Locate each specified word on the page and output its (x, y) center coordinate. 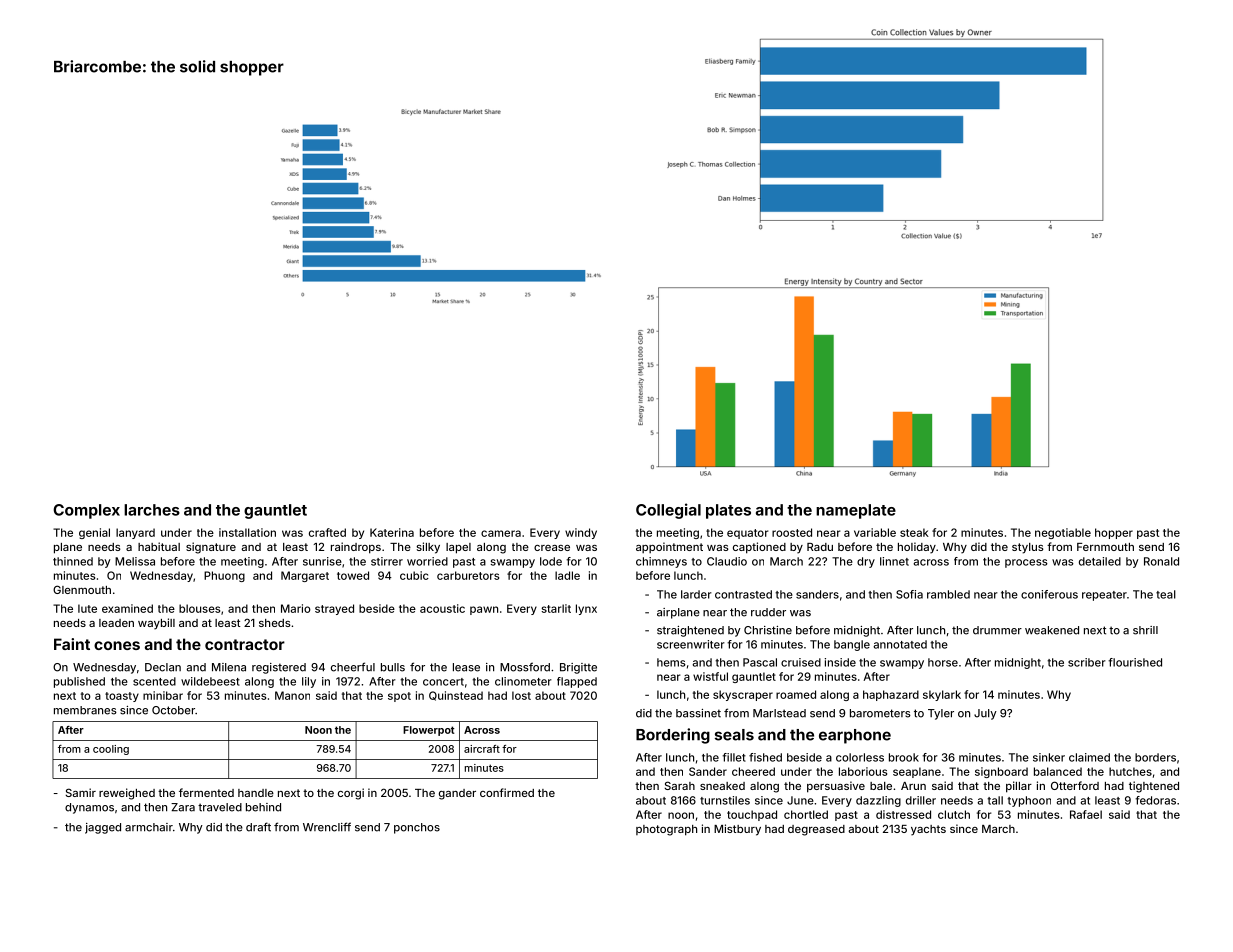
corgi (351, 794)
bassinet (698, 713)
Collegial (668, 511)
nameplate (856, 511)
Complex (86, 511)
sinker (1049, 757)
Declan (163, 667)
